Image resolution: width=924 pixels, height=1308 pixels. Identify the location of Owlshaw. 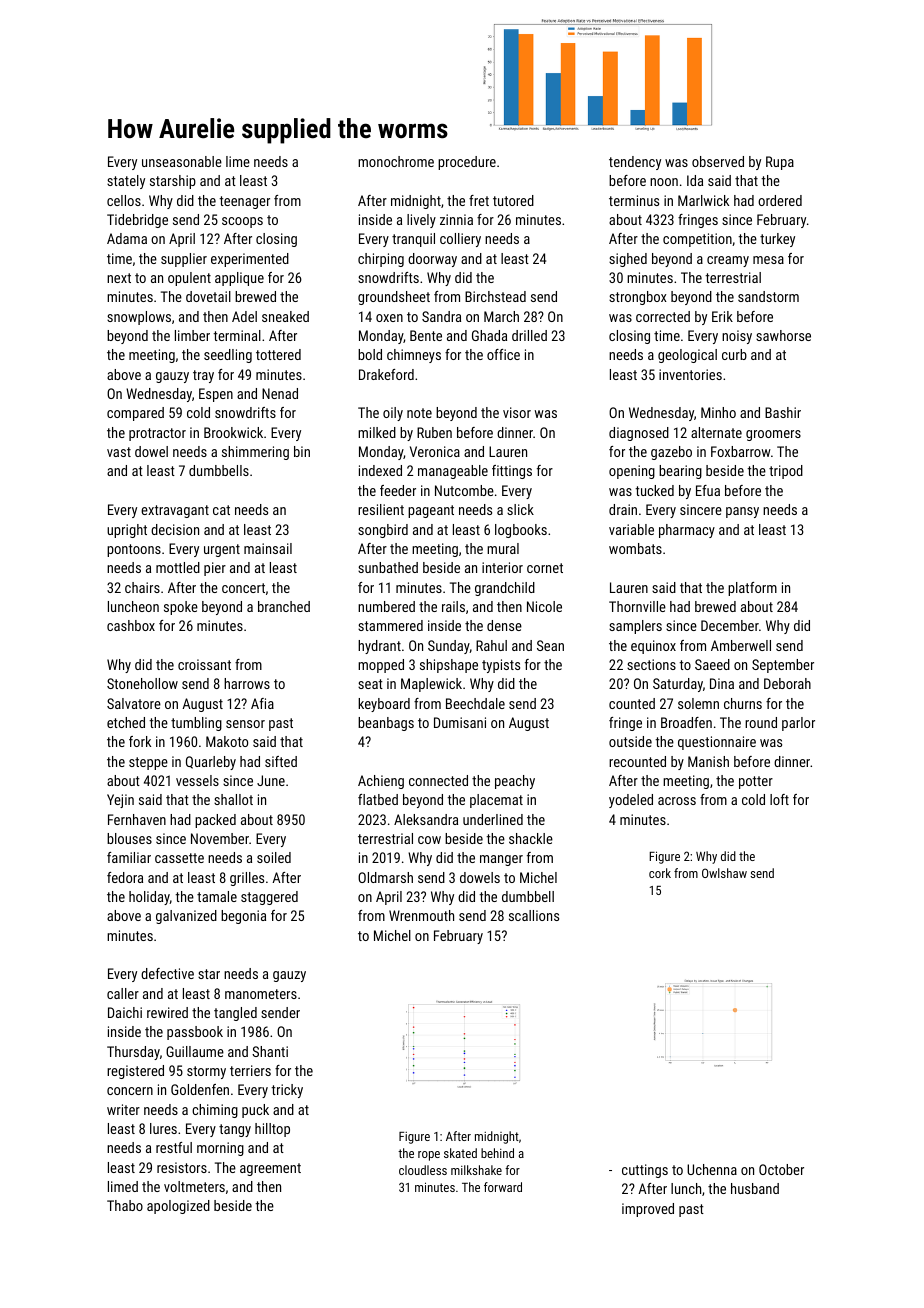
(724, 873).
